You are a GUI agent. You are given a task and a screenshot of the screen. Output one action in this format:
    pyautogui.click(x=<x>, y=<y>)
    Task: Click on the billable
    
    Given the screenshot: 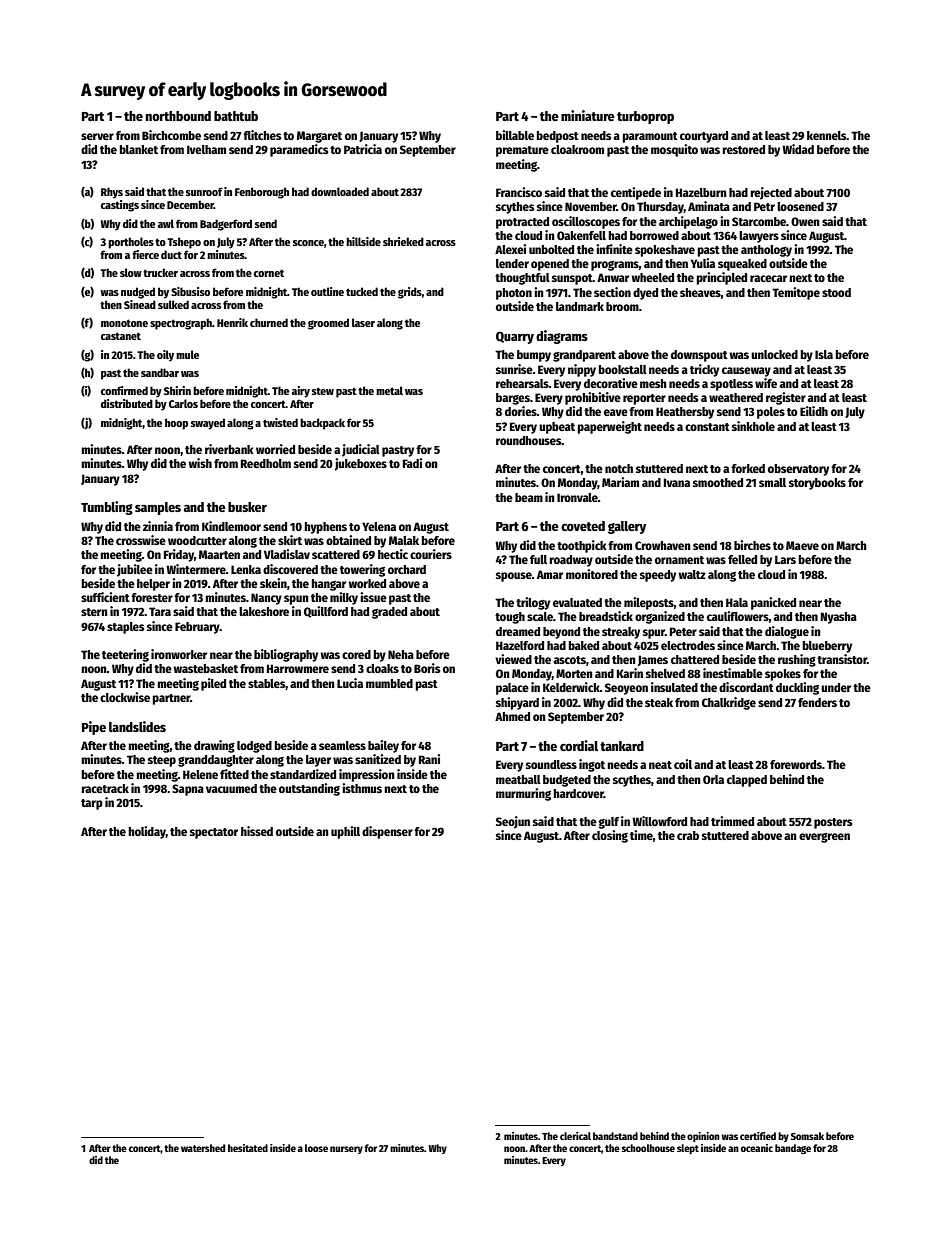 What is the action you would take?
    pyautogui.click(x=515, y=135)
